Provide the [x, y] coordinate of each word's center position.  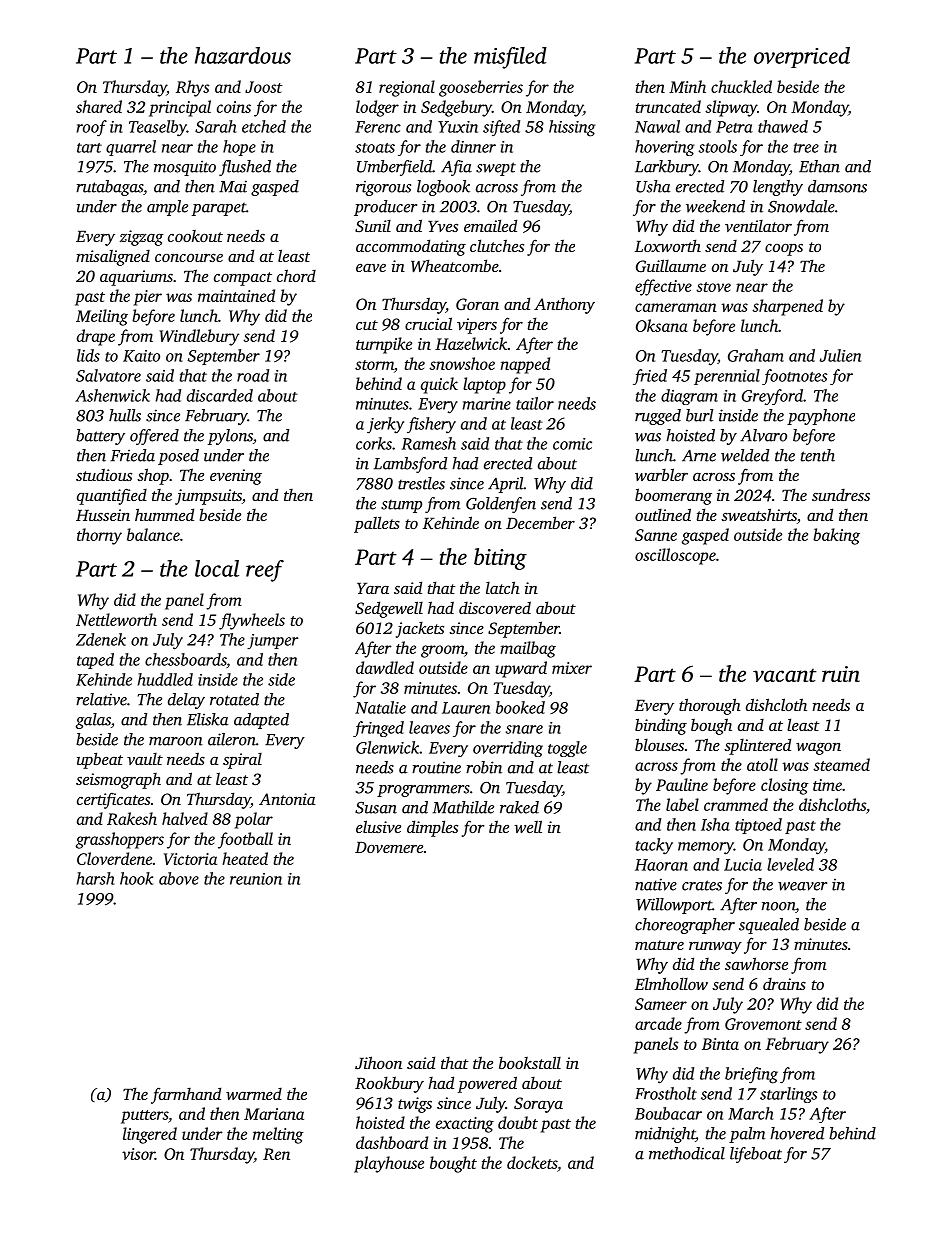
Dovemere [389, 847]
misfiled [510, 58]
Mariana [274, 1114]
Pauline [682, 784]
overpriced [802, 57]
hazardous [243, 55]
